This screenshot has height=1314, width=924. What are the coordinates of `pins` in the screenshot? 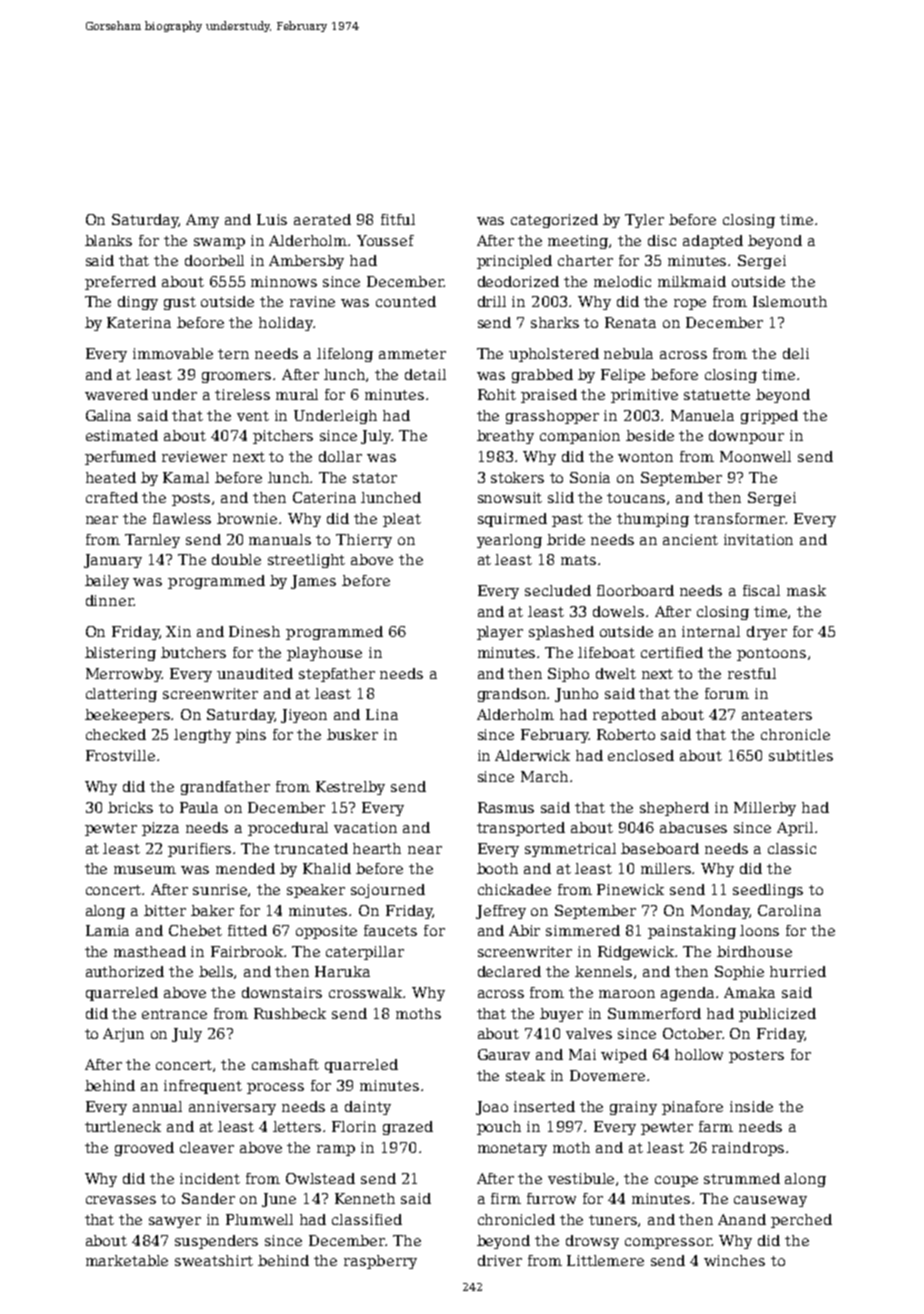 It's located at (251, 736).
